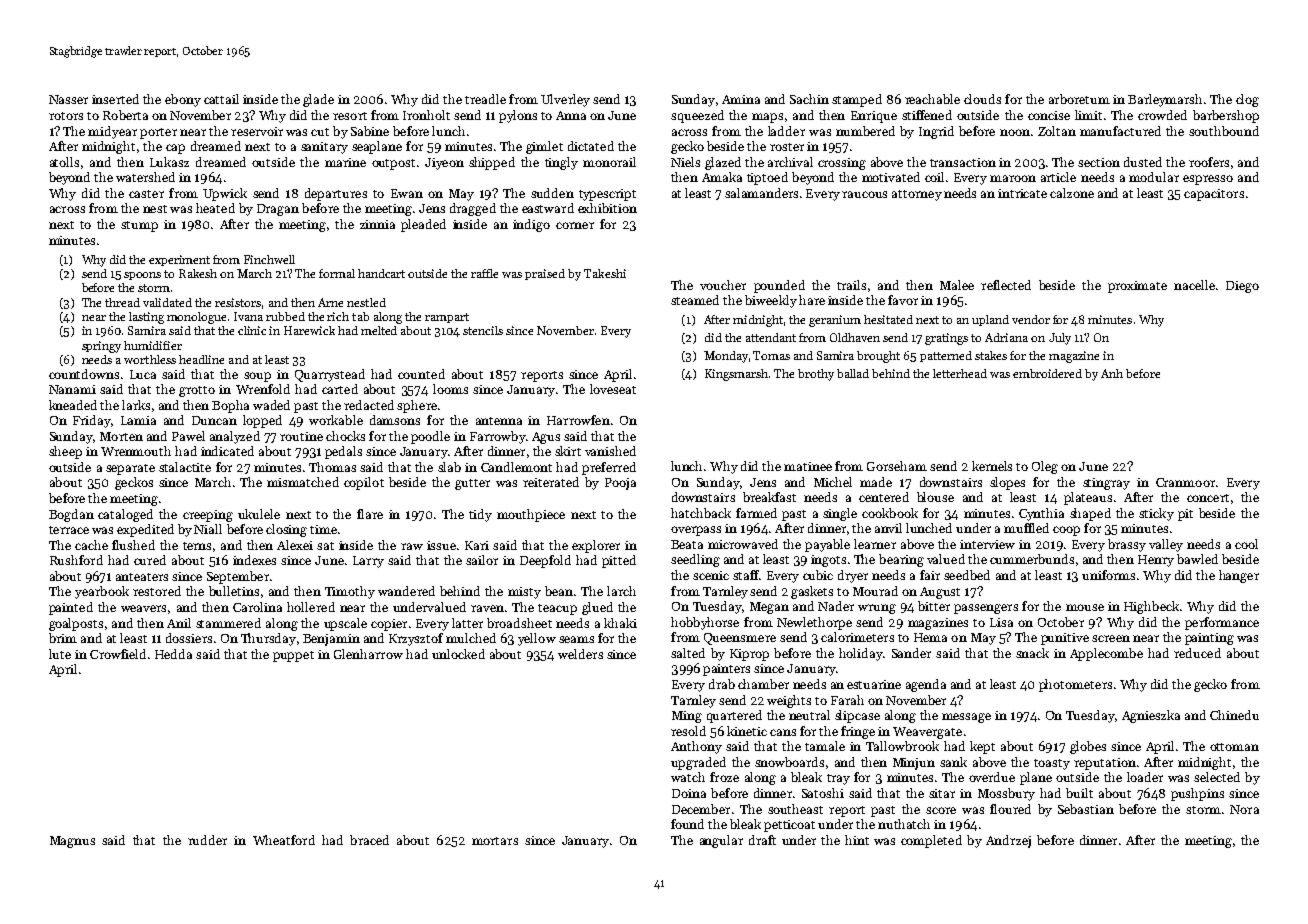 This screenshot has height=924, width=1308. What do you see at coordinates (72, 842) in the screenshot?
I see `Magnus` at bounding box center [72, 842].
